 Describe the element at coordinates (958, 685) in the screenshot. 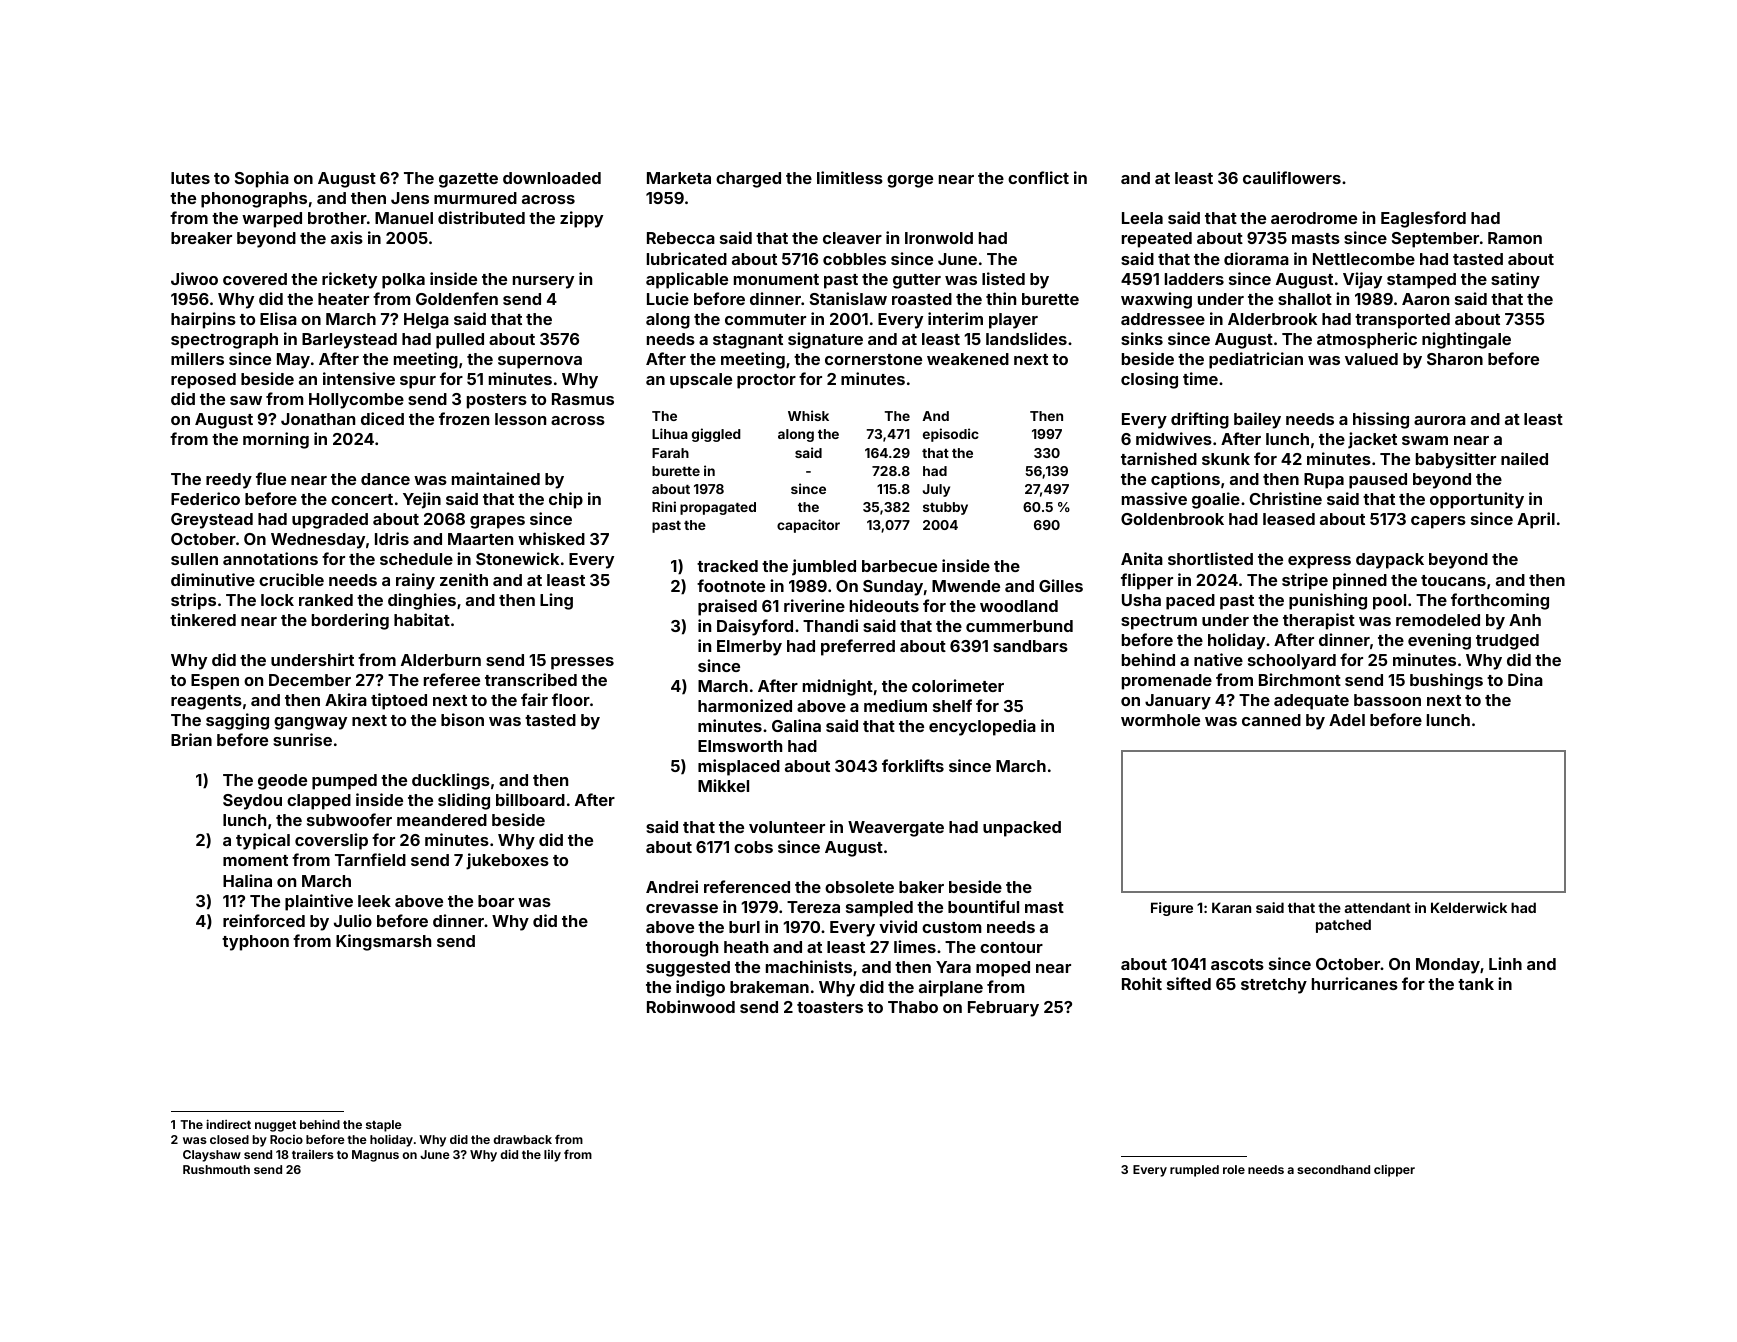

I see `colorimeter` at that location.
